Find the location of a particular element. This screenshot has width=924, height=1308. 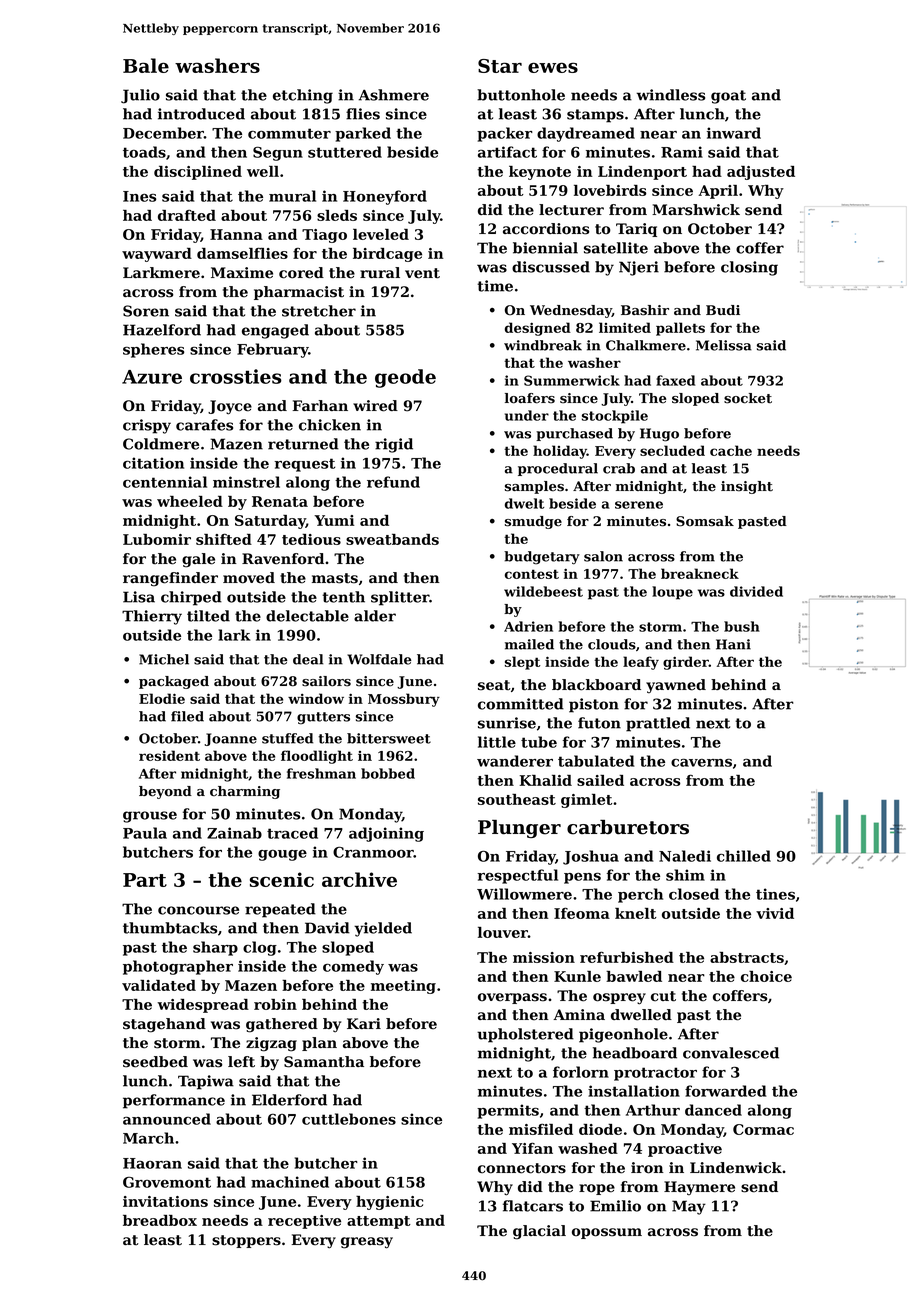

Elderford is located at coordinates (289, 1100).
